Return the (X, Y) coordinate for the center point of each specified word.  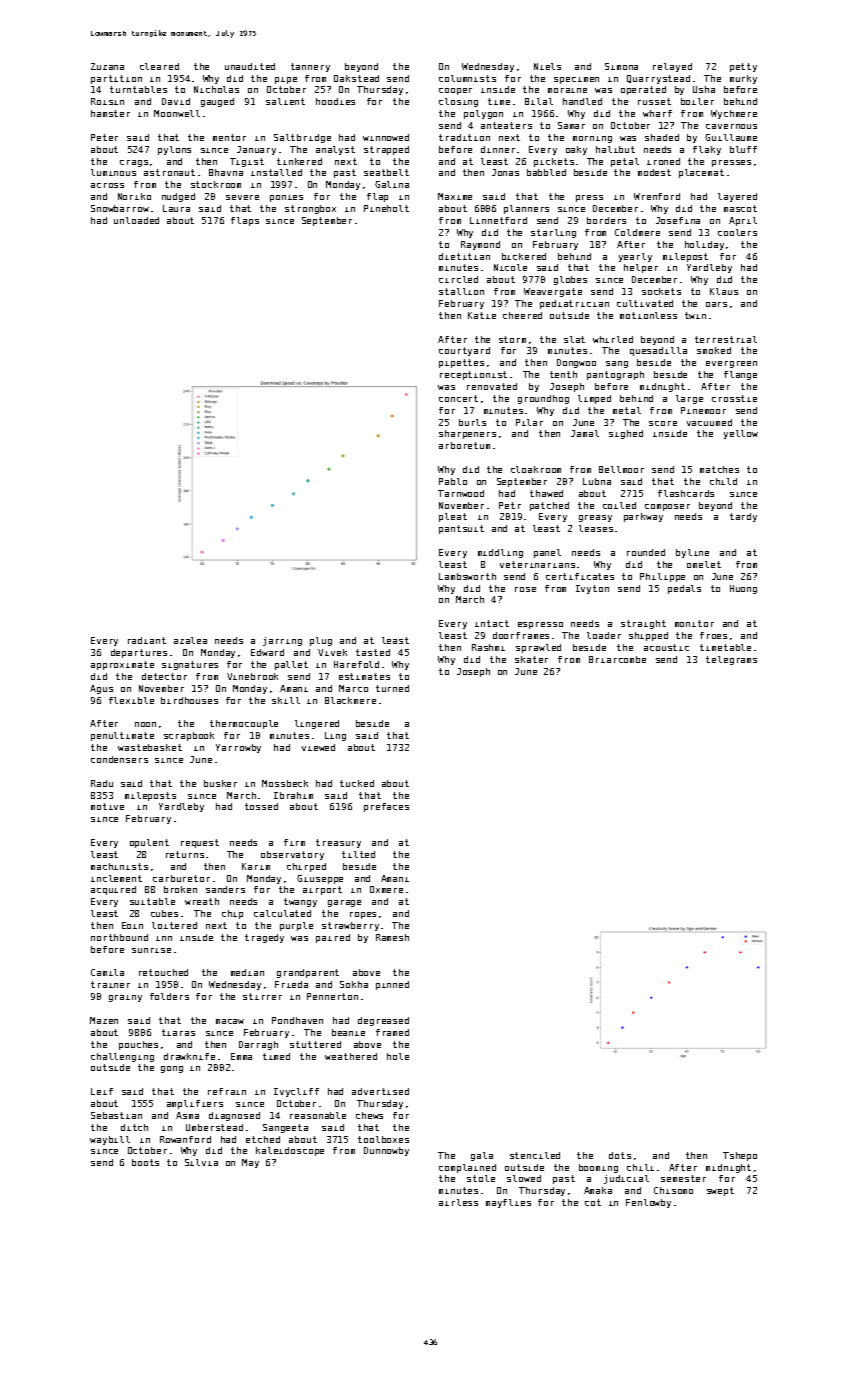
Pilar (529, 422)
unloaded (136, 220)
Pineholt (386, 208)
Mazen (104, 1020)
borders (606, 220)
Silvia (201, 1162)
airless (458, 1202)
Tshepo (740, 1156)
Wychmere (734, 114)
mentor (229, 137)
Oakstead (356, 78)
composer (667, 507)
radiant (147, 640)
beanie (348, 1032)
